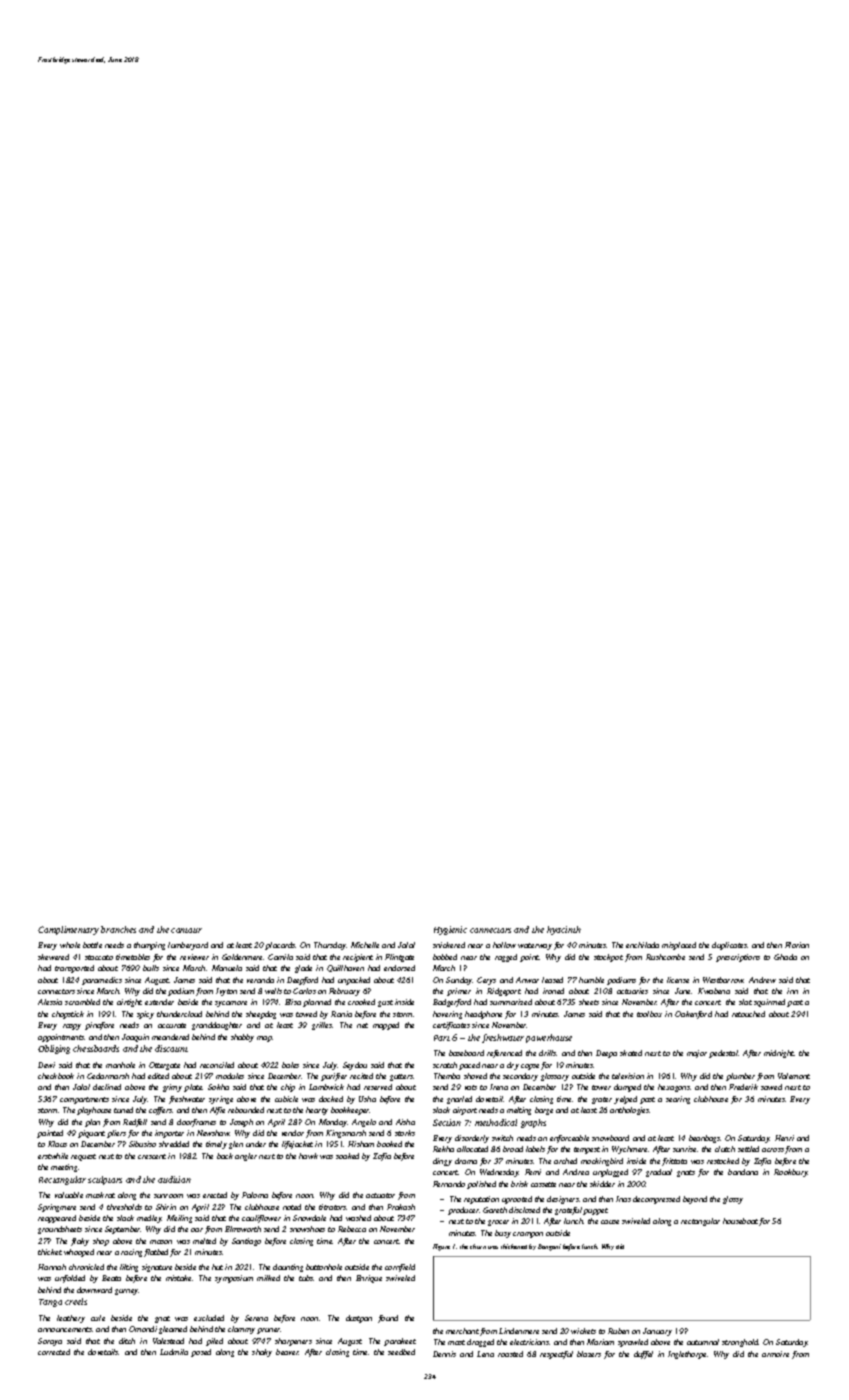  I want to click on stockpot, so click(608, 958).
